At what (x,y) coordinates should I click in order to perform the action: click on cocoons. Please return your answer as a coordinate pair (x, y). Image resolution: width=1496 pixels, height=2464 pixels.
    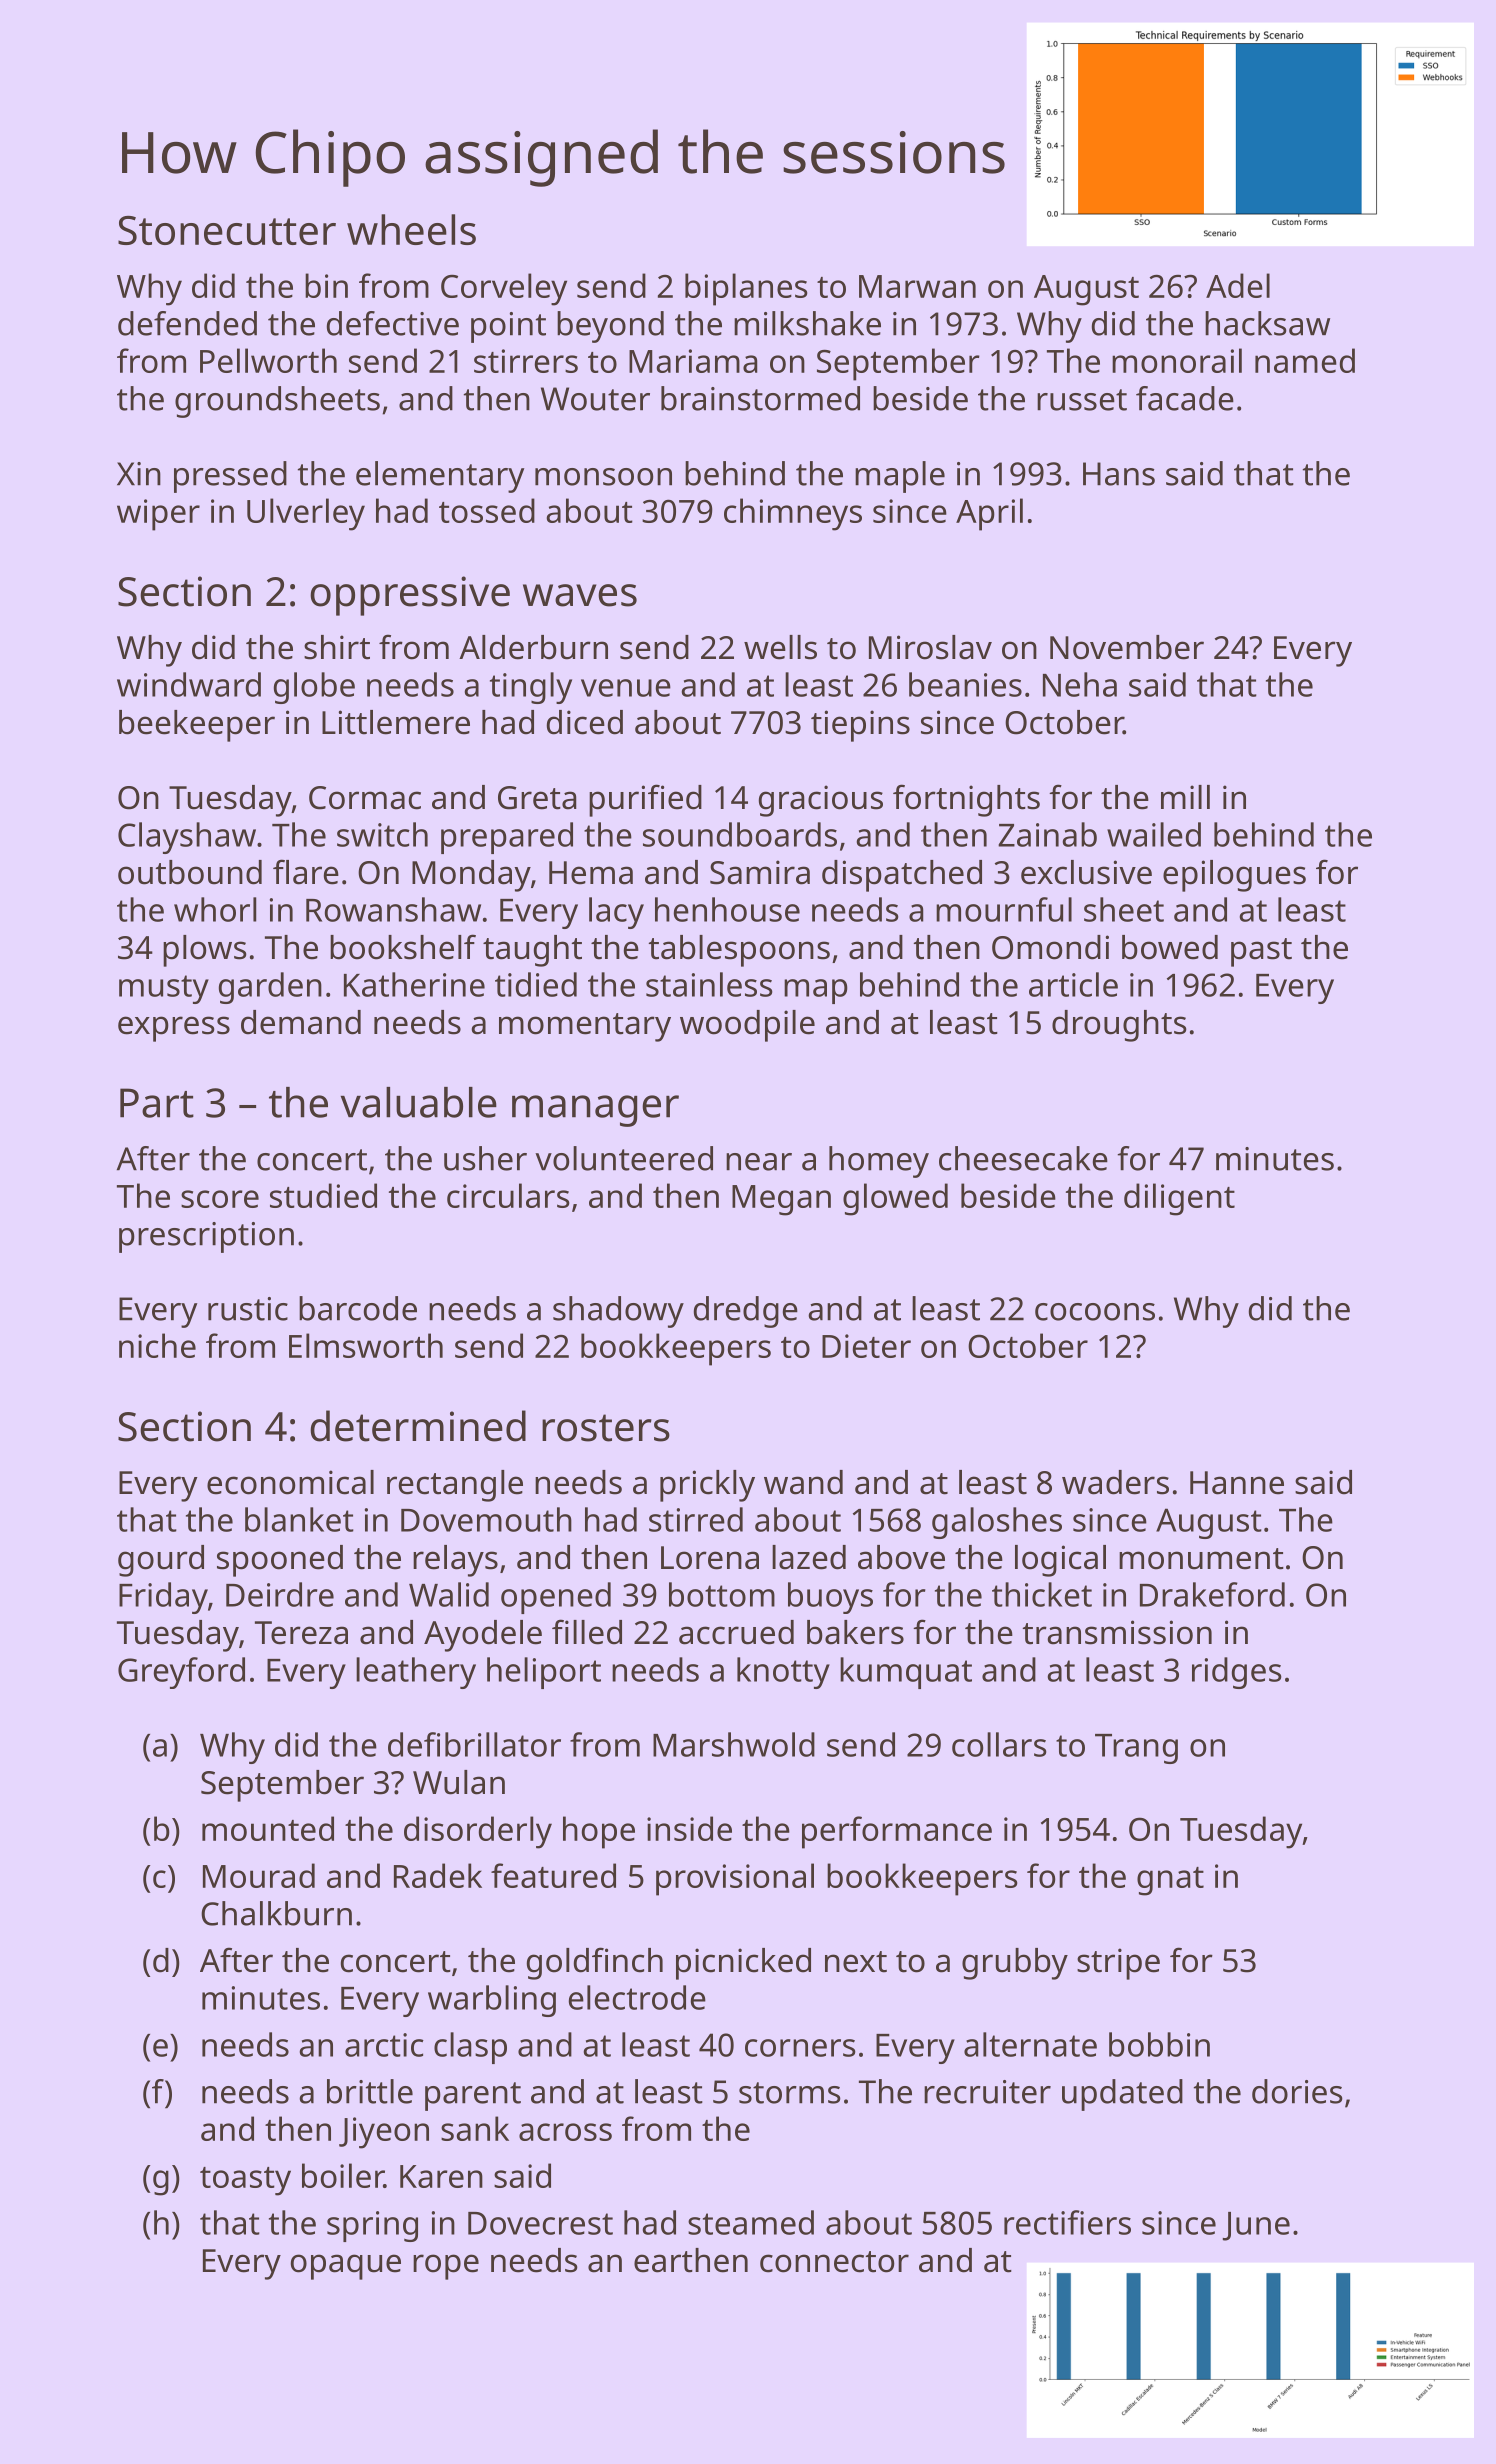
    Looking at the image, I should click on (1095, 1312).
